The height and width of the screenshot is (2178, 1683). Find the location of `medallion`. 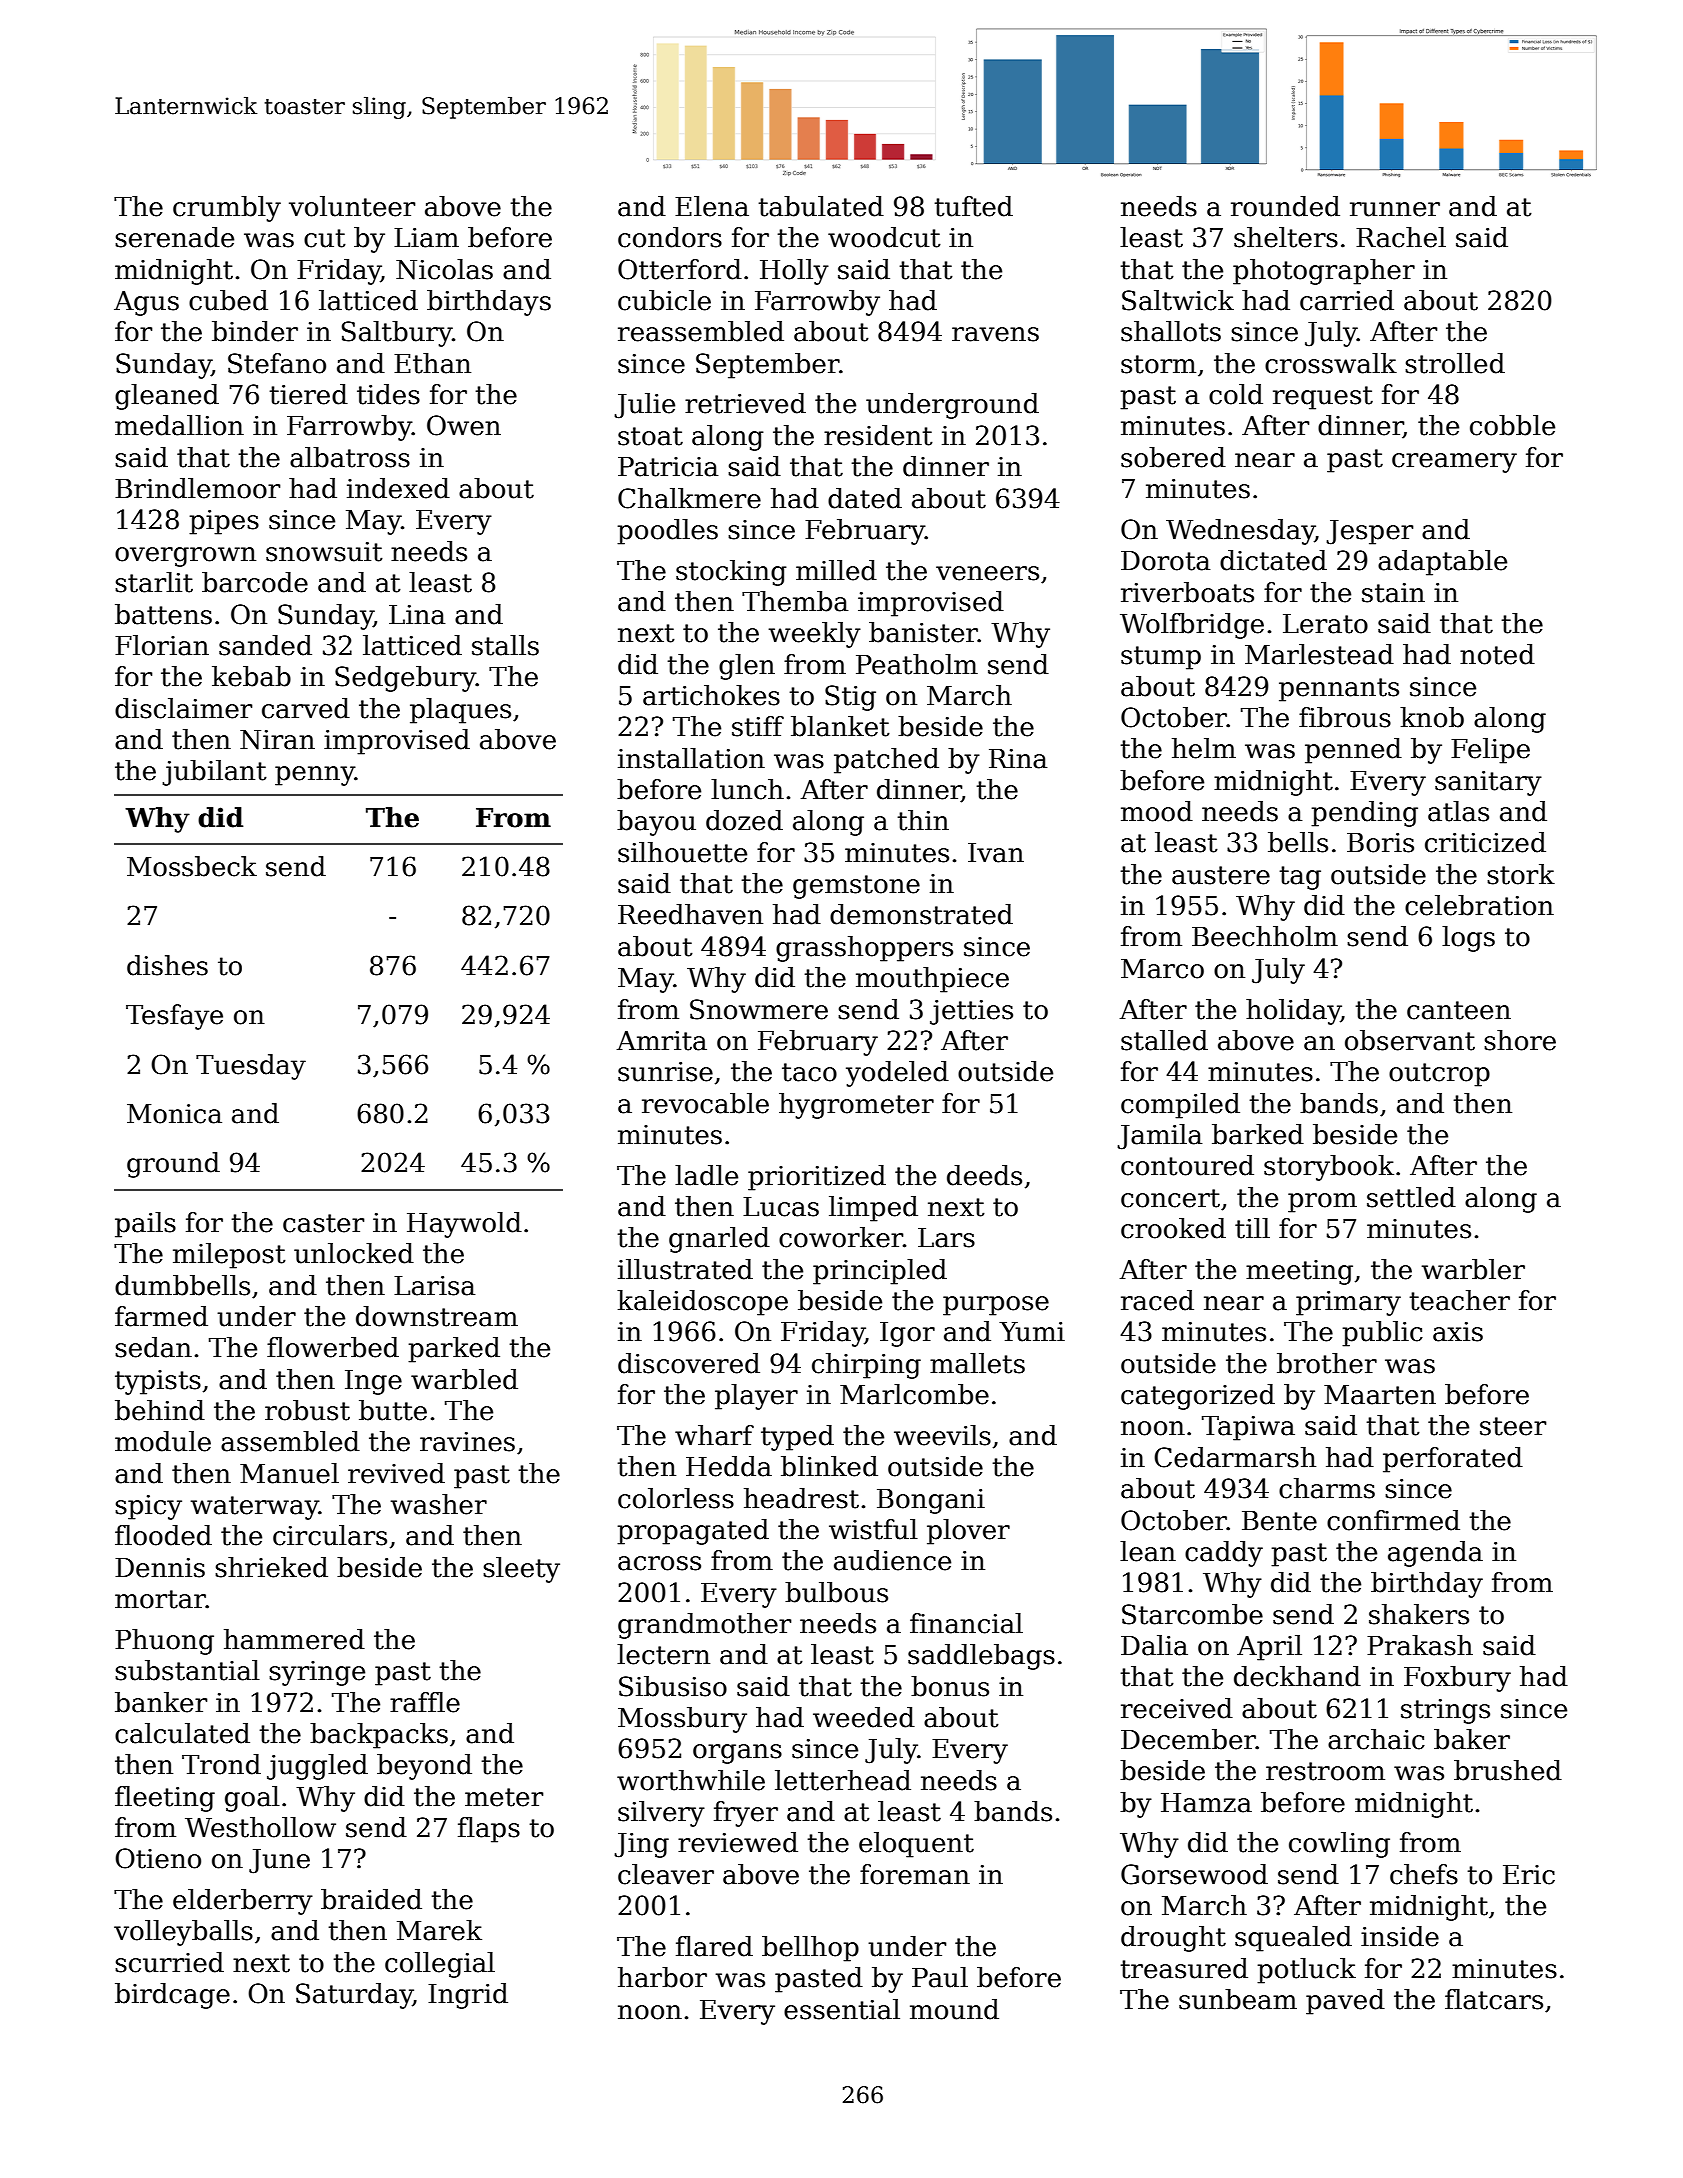

medallion is located at coordinates (179, 425).
